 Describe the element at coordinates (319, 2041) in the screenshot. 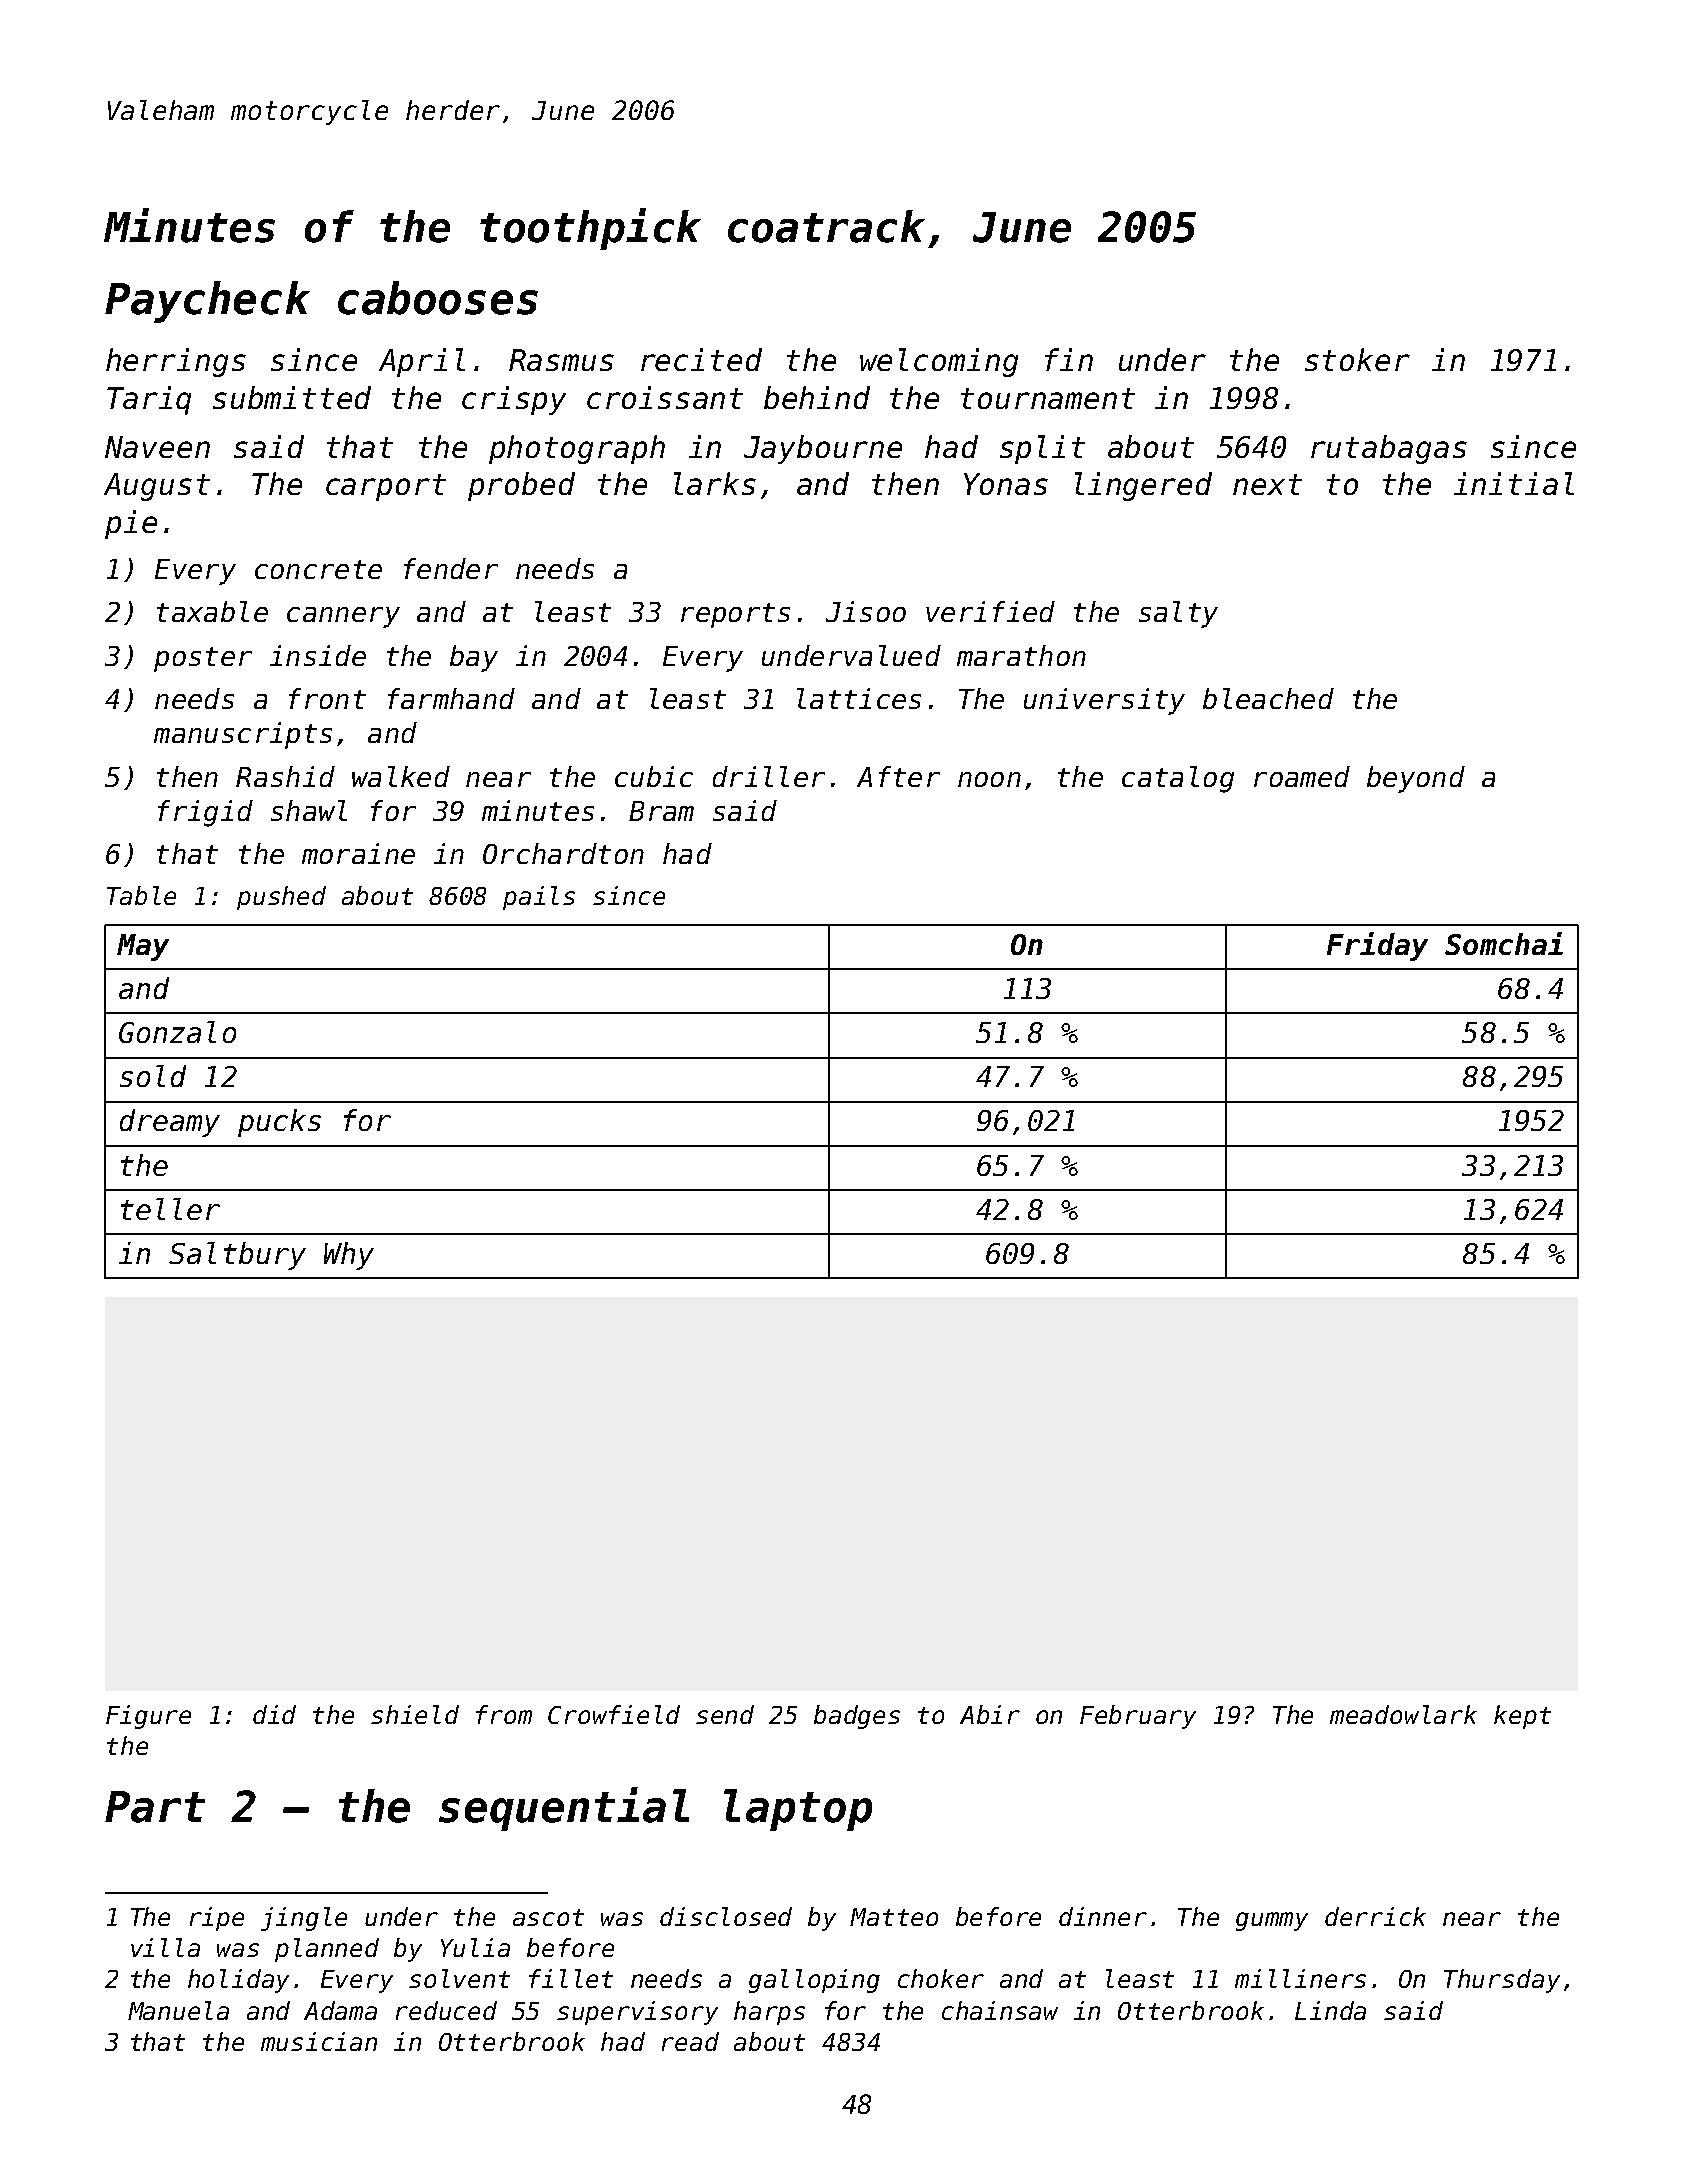

I see `musician` at that location.
